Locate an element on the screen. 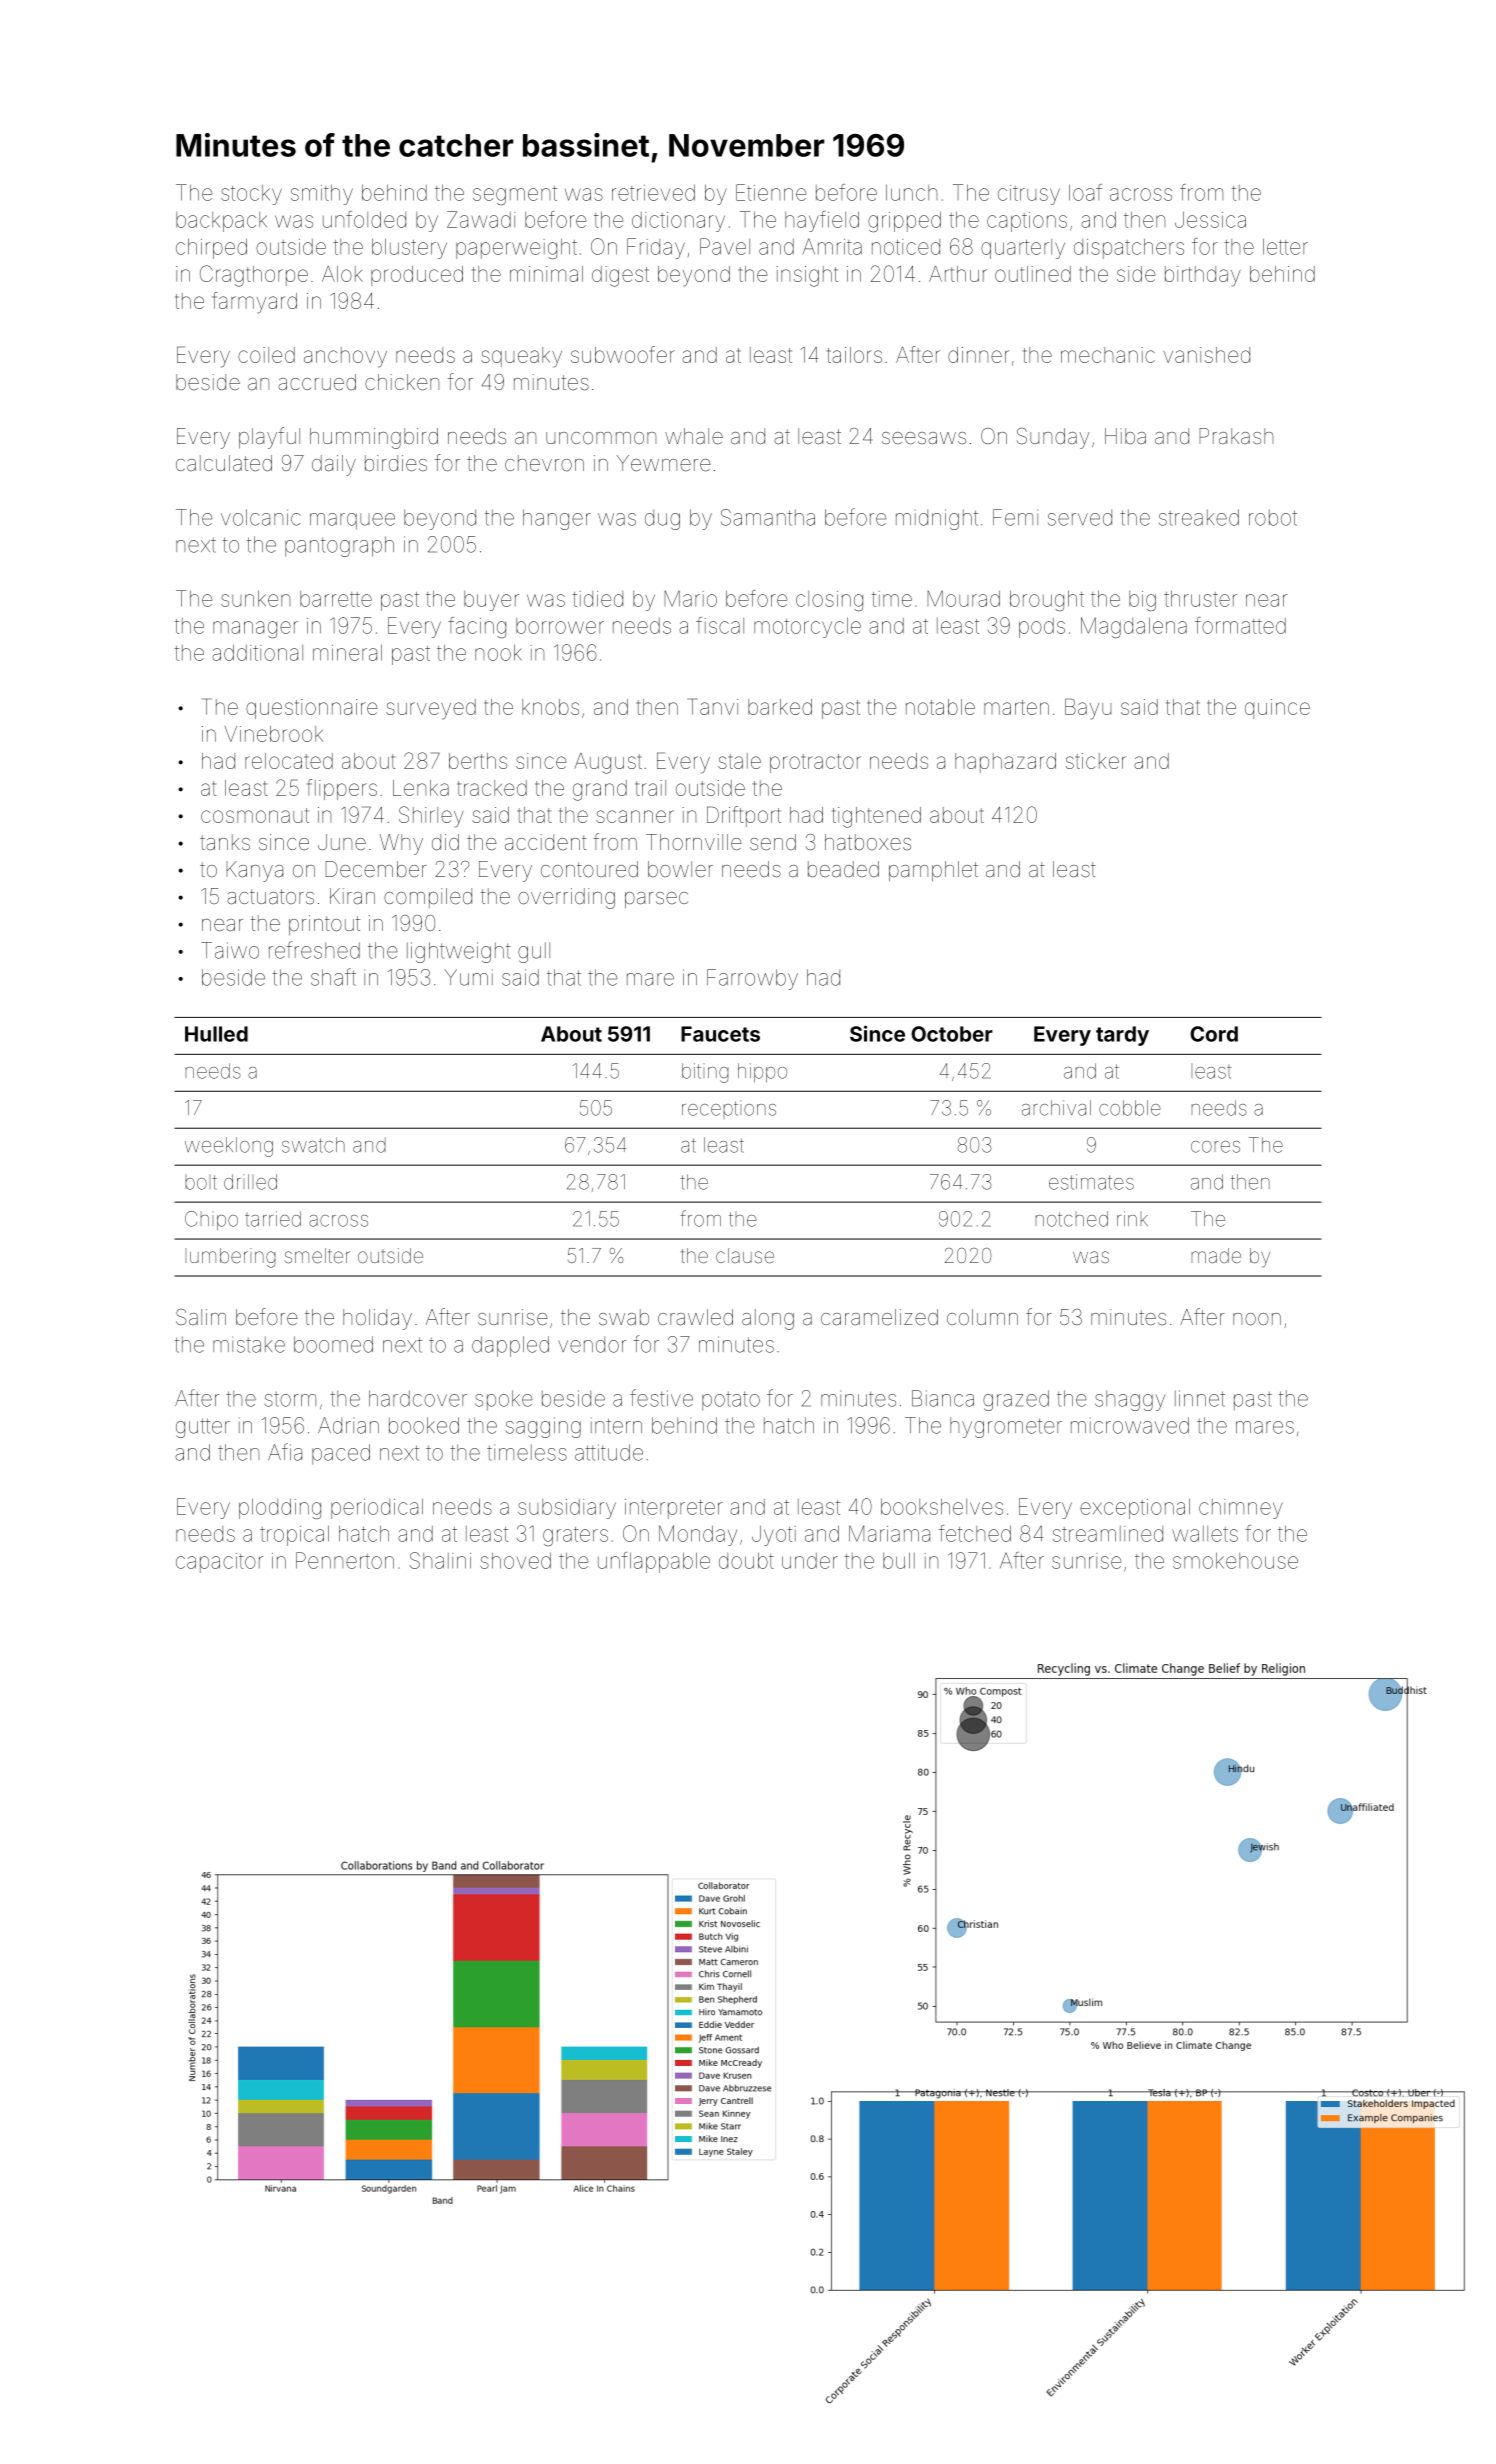 The height and width of the screenshot is (2464, 1496). retrieved is located at coordinates (653, 192).
